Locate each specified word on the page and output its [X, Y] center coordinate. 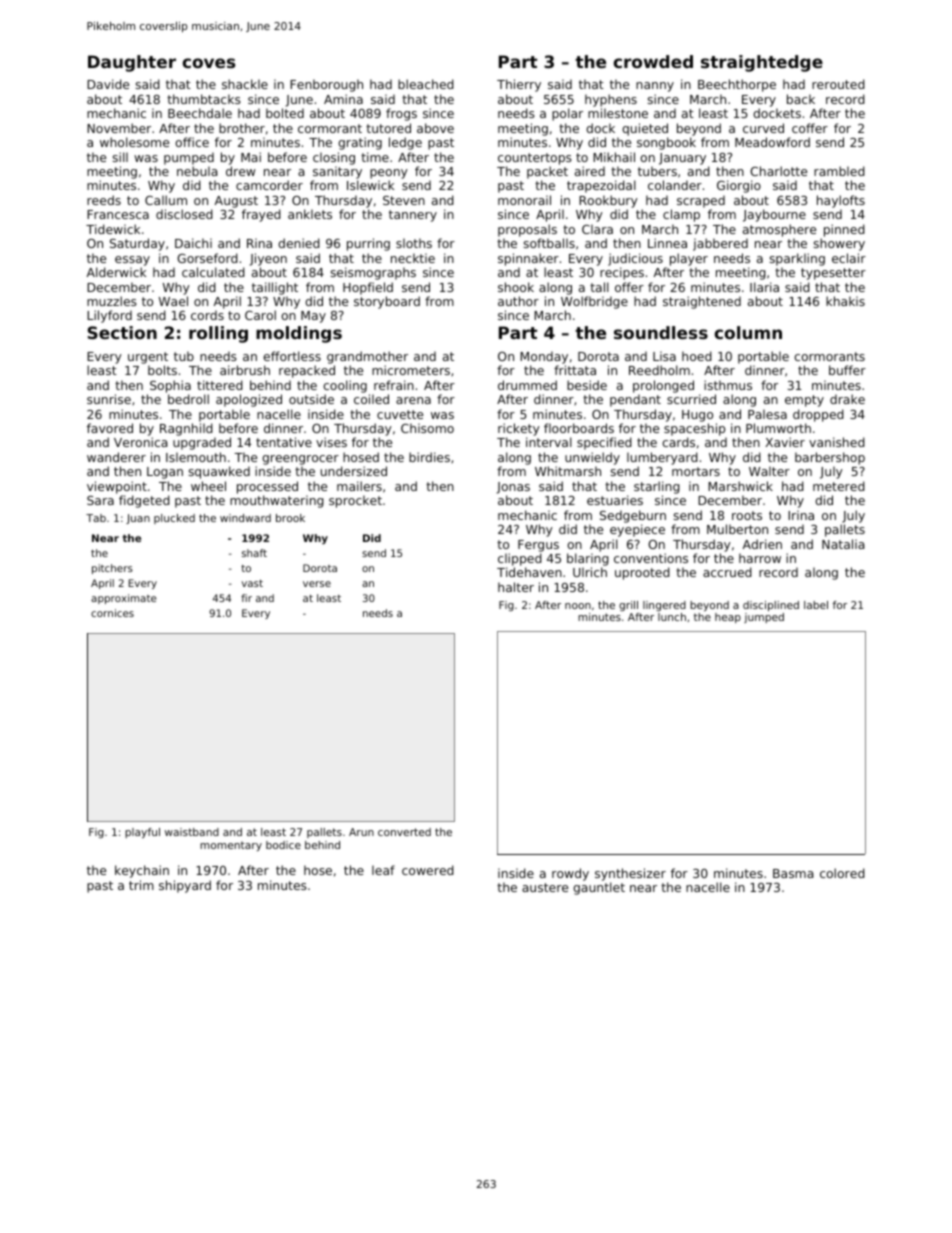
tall [599, 287]
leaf [383, 870]
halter [516, 587]
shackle [245, 84]
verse [317, 584]
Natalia [843, 544]
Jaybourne [774, 215]
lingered [664, 606]
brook [290, 518]
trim [141, 885]
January [682, 159]
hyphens [611, 100]
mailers [359, 486]
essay [132, 261]
